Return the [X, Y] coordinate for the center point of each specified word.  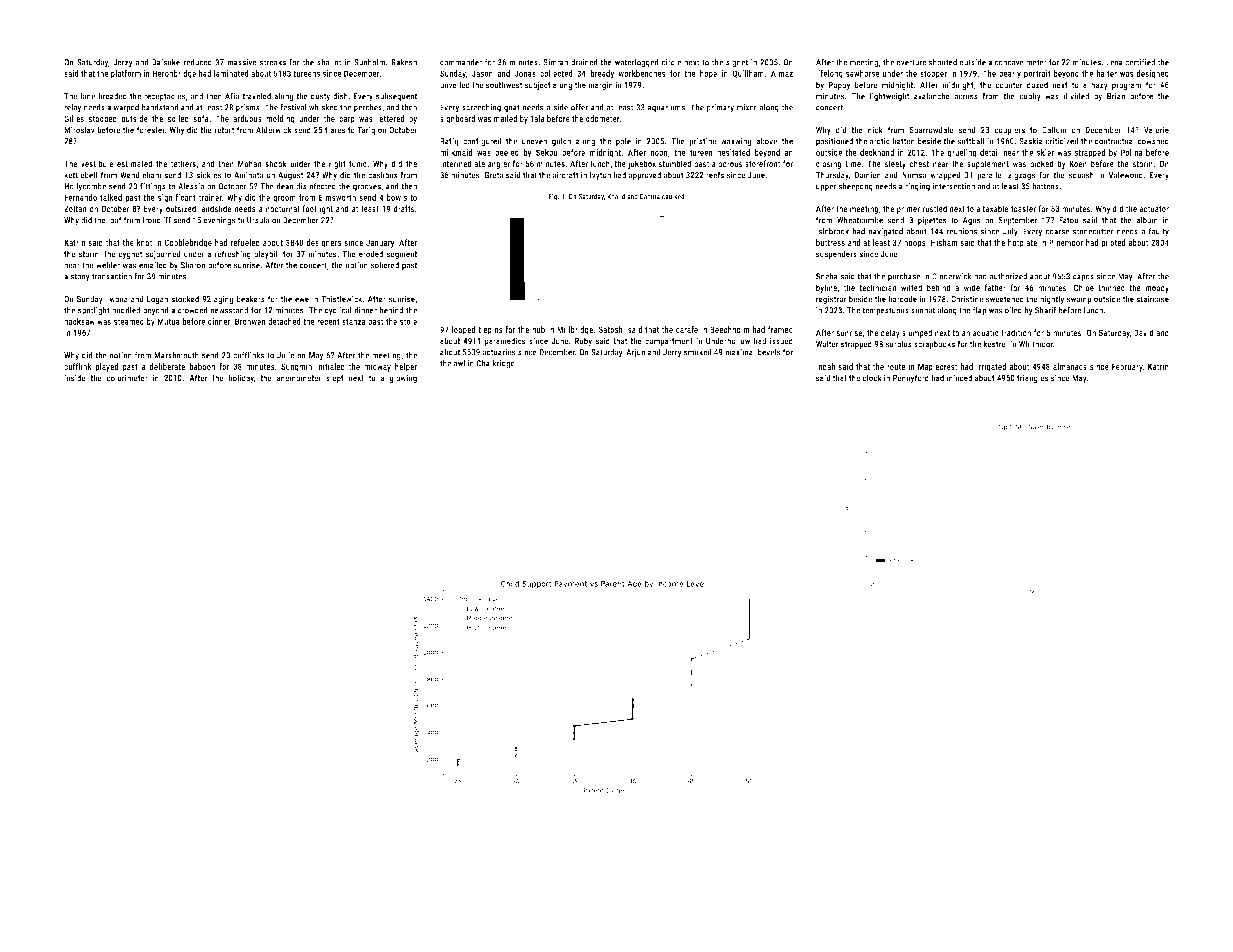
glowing [403, 378]
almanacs [1070, 366]
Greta [494, 175]
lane [88, 96]
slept [335, 378]
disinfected [316, 186]
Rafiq [449, 141]
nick [875, 129]
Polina [1131, 152]
